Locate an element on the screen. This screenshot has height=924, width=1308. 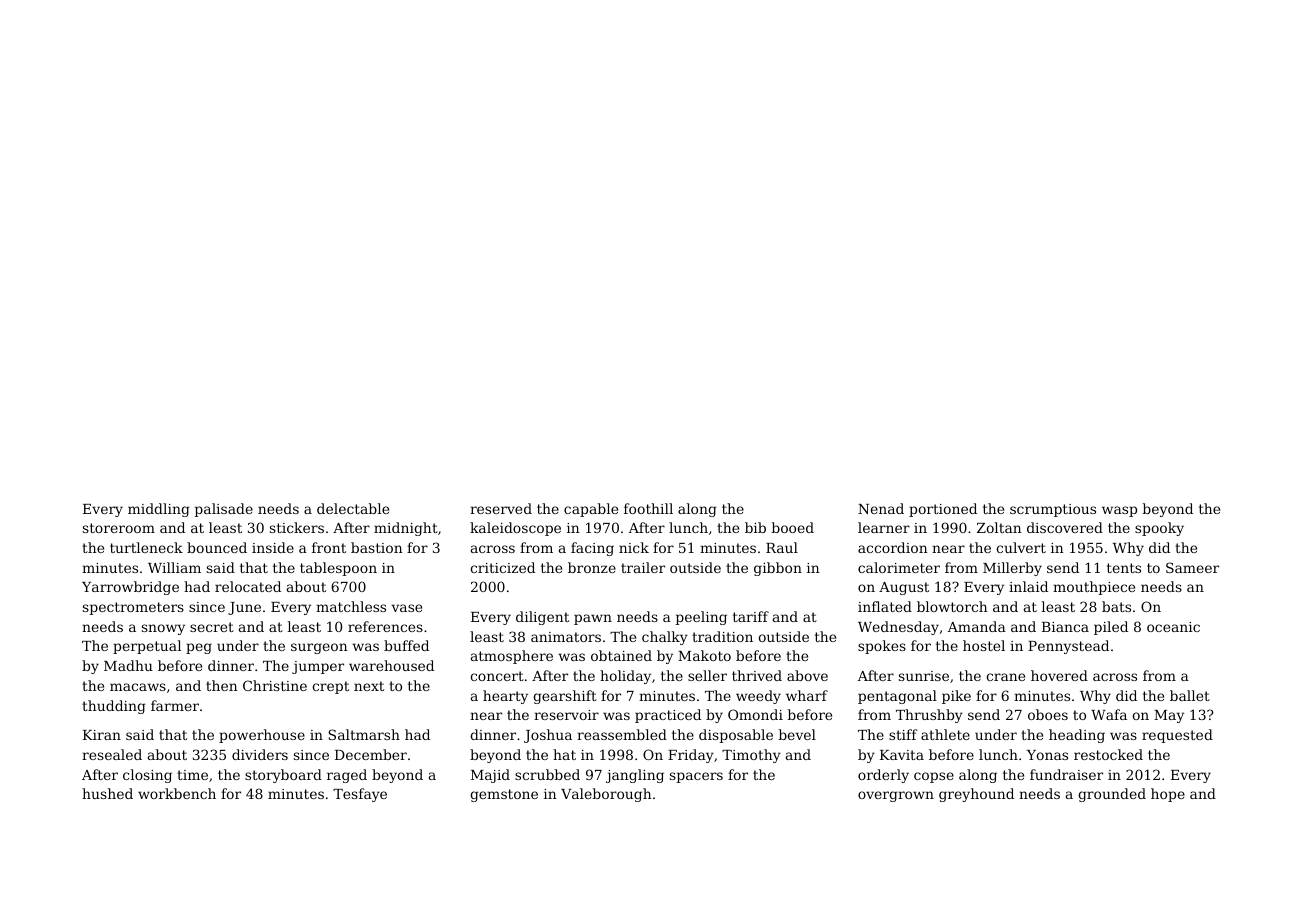
gibbon is located at coordinates (778, 569).
